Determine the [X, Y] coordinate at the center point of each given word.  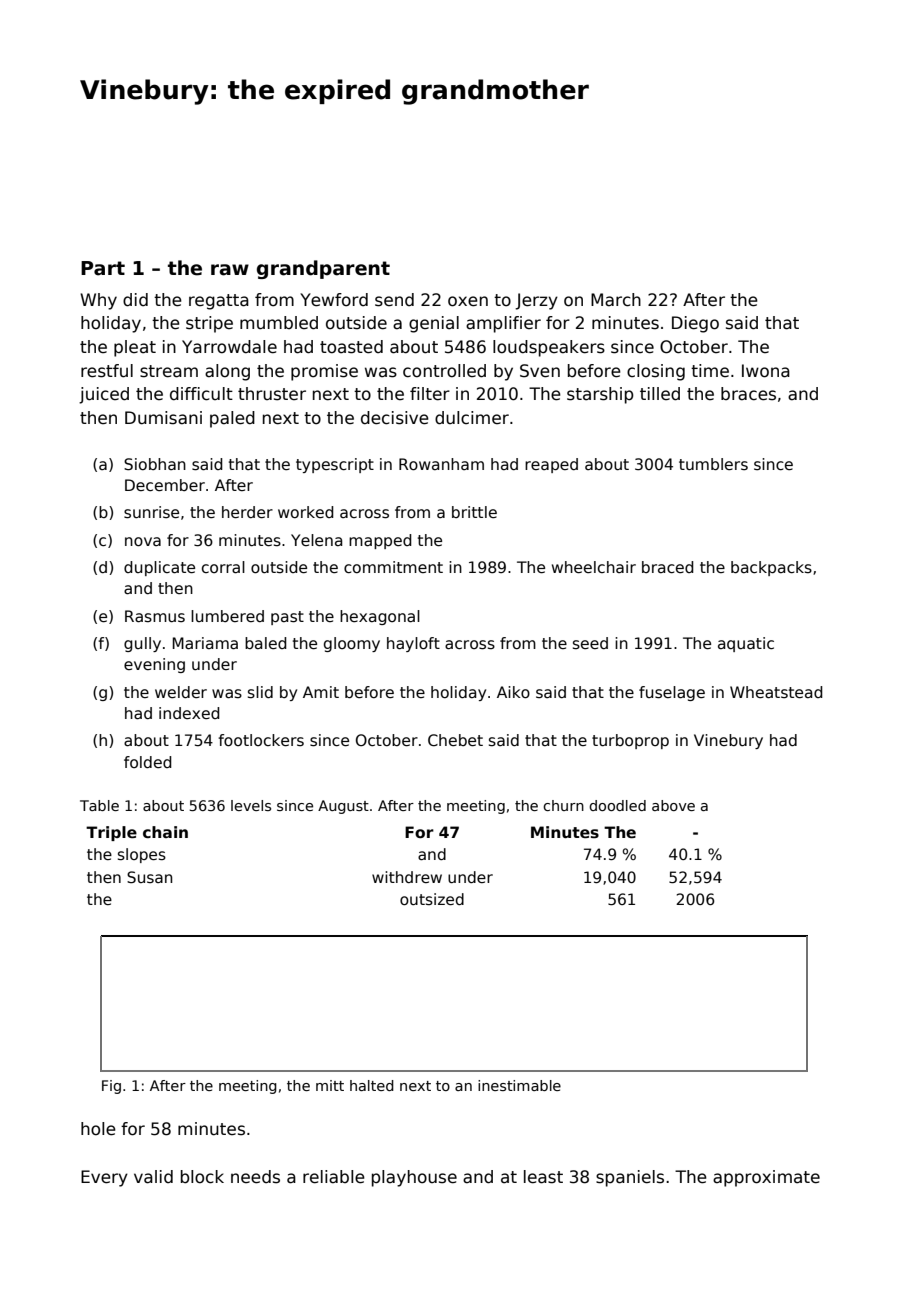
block [202, 1177]
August [343, 807]
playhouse [414, 1178]
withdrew [407, 877]
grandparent [323, 269]
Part [103, 268]
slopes [142, 855]
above [673, 805]
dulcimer [472, 418]
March [616, 300]
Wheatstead [776, 692]
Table [99, 805]
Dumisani [163, 418]
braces [748, 394]
